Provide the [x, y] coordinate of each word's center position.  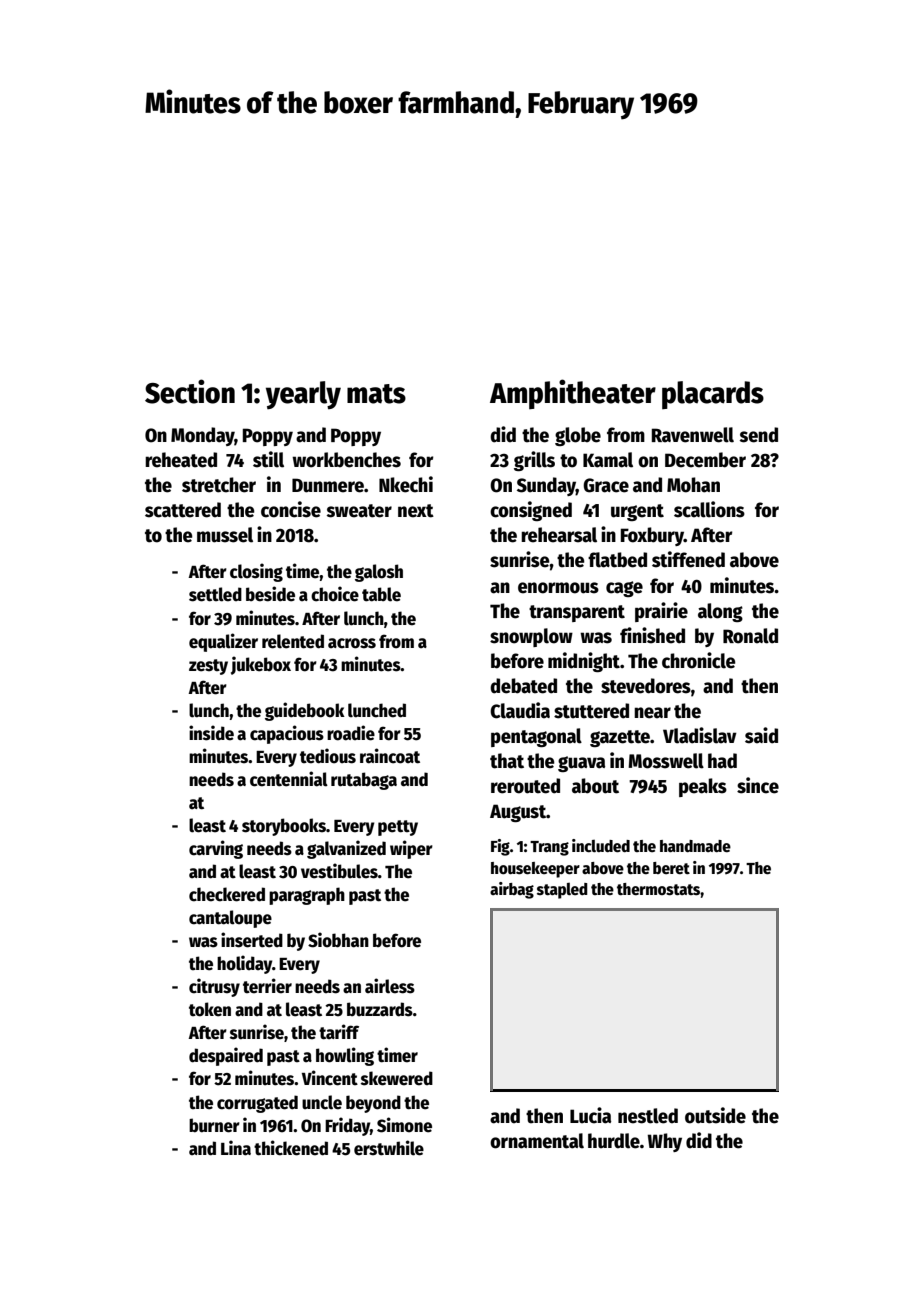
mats [376, 394]
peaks [703, 787]
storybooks [284, 827]
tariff [339, 1032]
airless [390, 986]
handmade [695, 846]
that [507, 761]
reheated [181, 460]
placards [713, 395]
